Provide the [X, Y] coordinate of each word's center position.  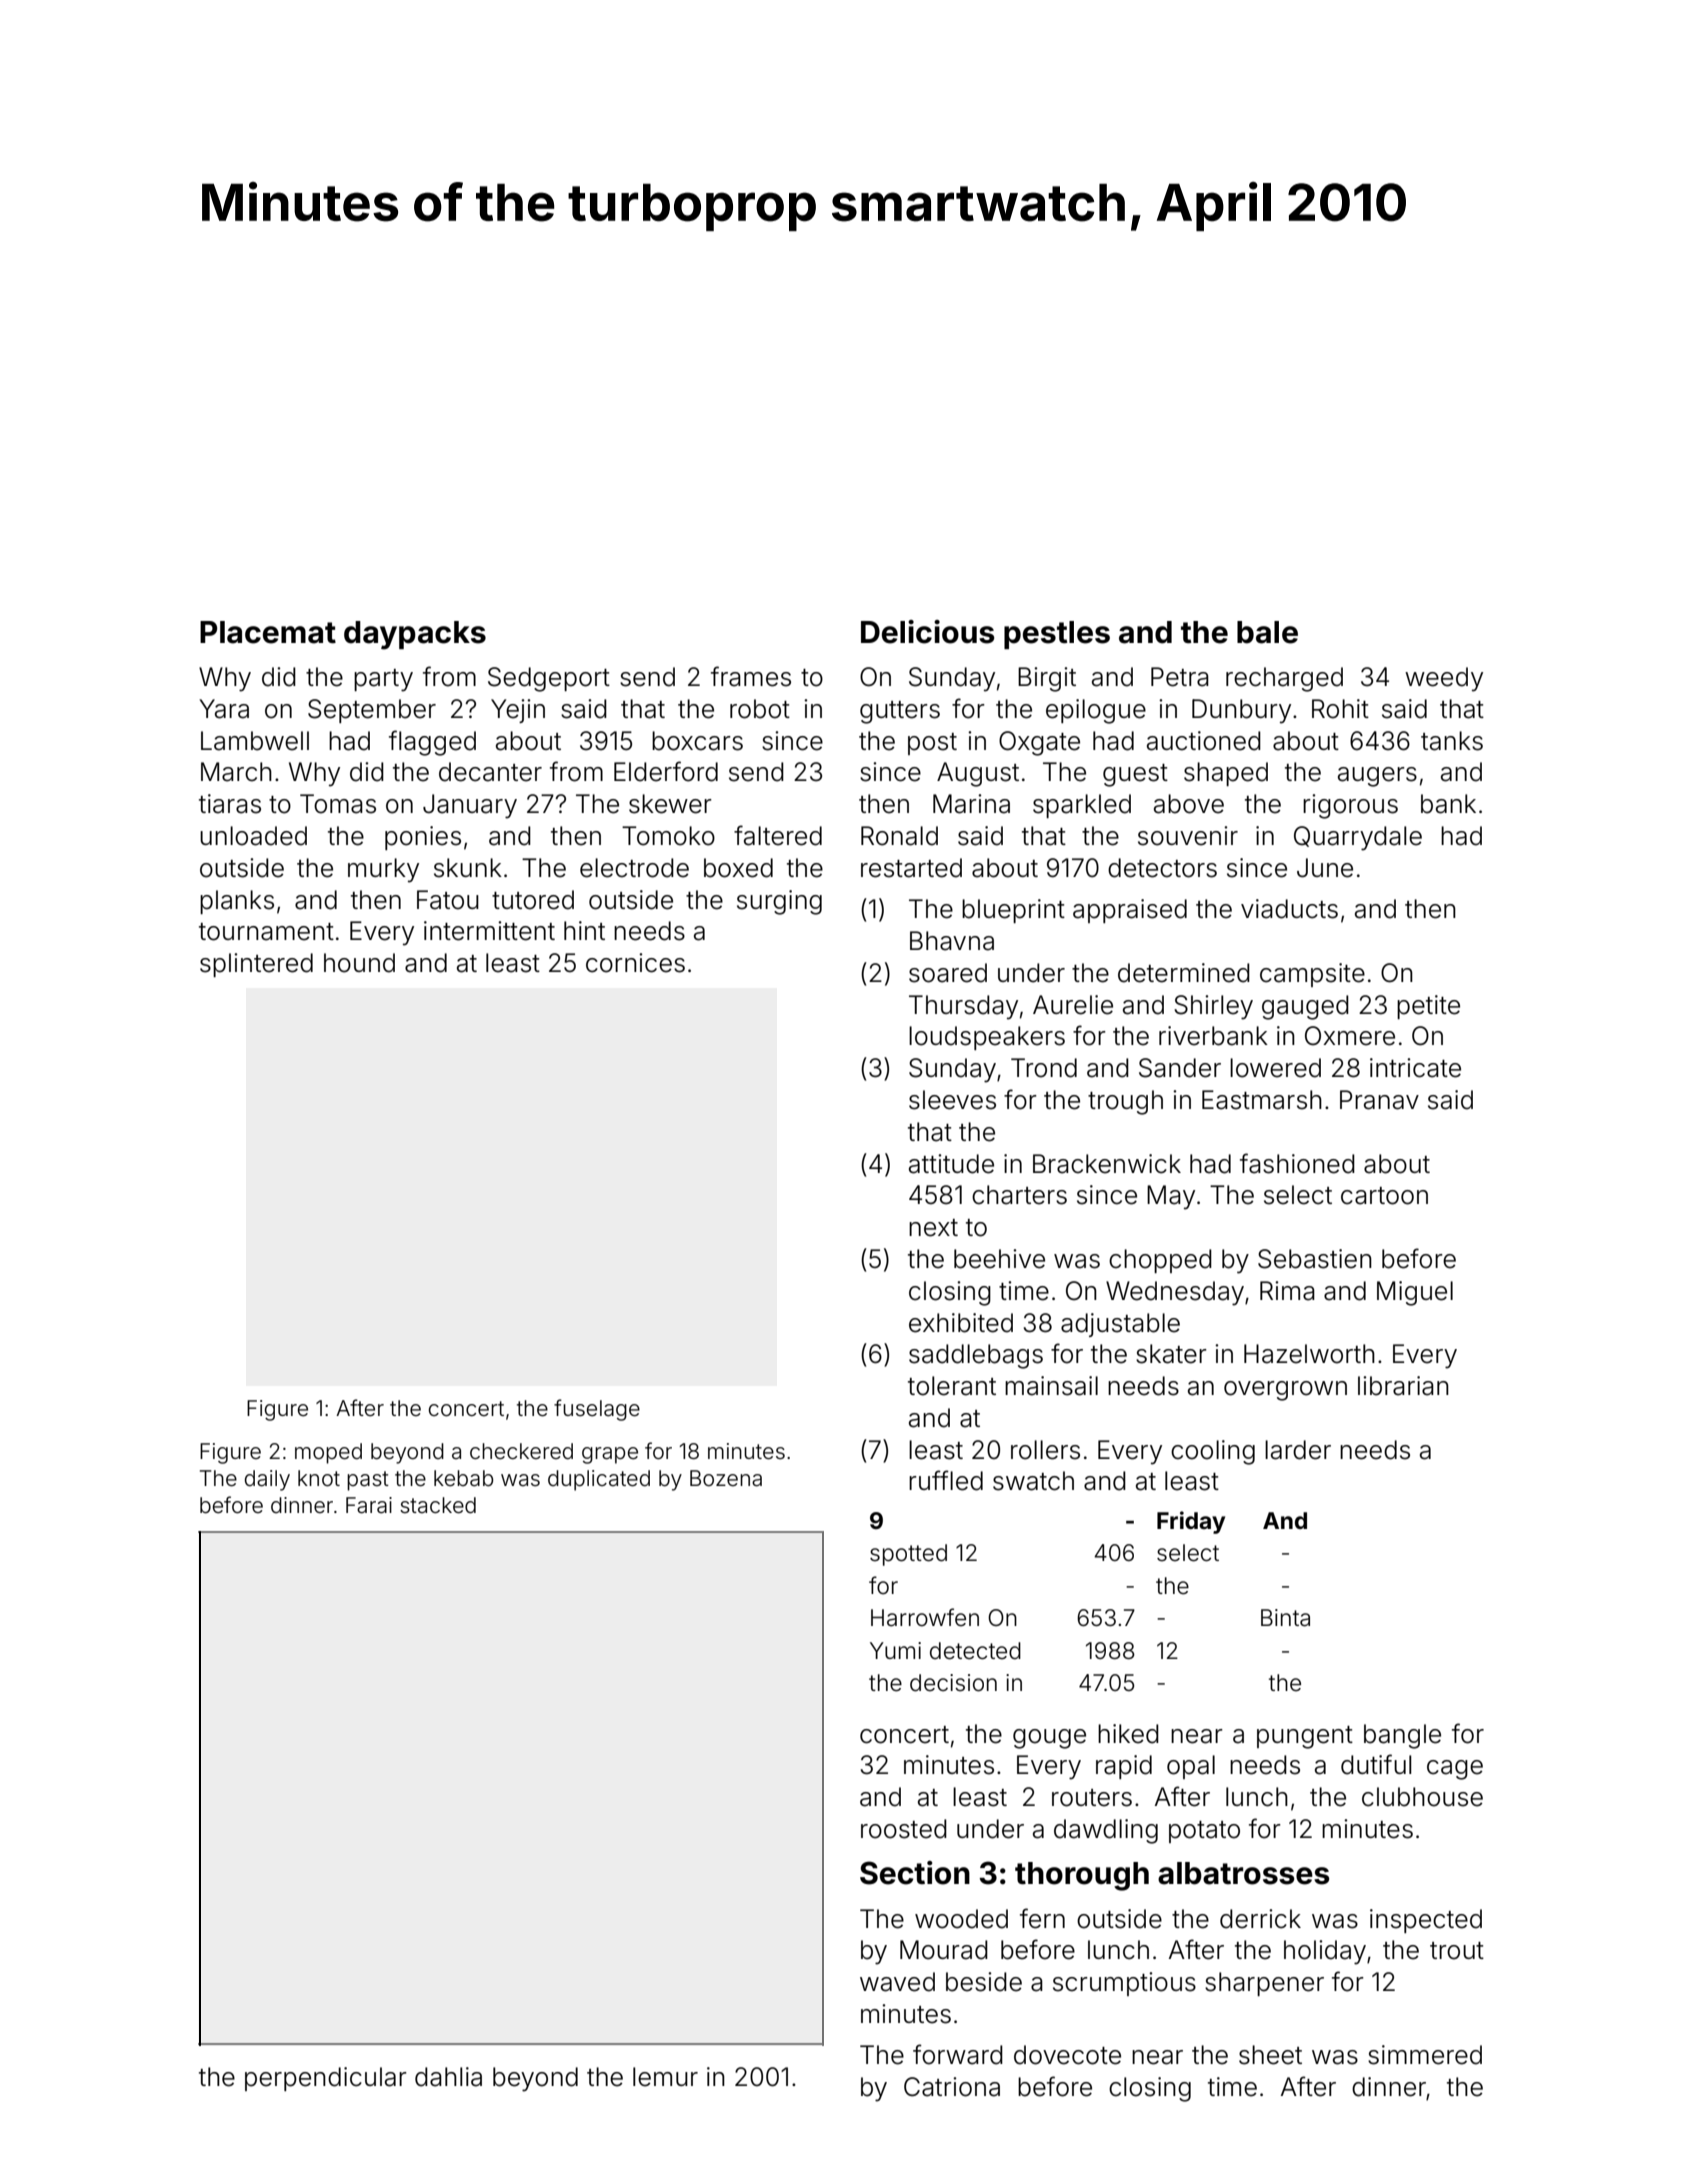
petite [1428, 1007]
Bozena [726, 1478]
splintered [256, 965]
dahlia [448, 2077]
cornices [635, 963]
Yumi [895, 1650]
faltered [778, 835]
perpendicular [326, 2079]
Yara [224, 709]
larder [1298, 1450]
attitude [951, 1164]
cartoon [1384, 1196]
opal [1191, 1767]
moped [328, 1453]
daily [267, 1480]
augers [1377, 777]
